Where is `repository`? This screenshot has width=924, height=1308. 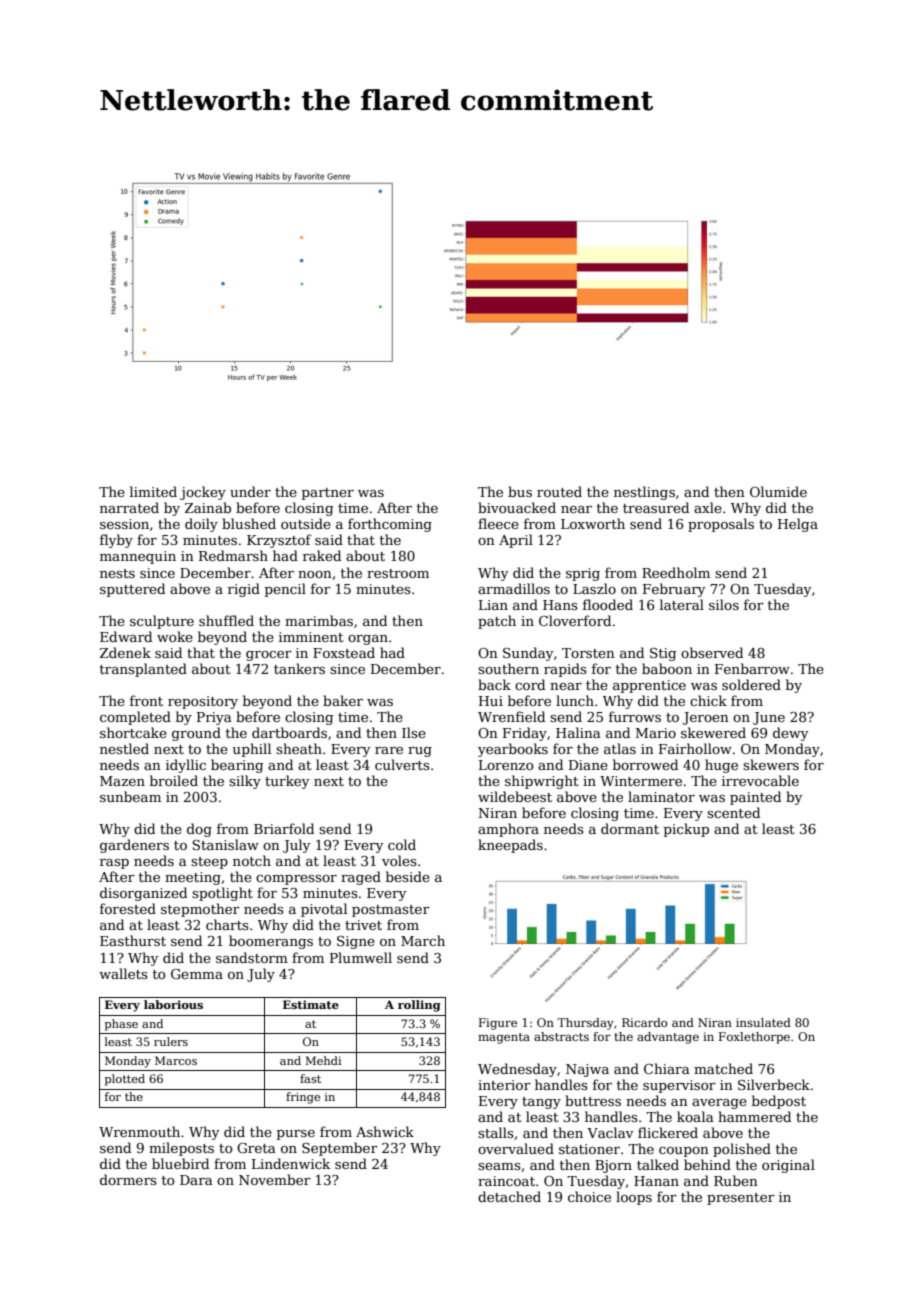
repository is located at coordinates (203, 702).
